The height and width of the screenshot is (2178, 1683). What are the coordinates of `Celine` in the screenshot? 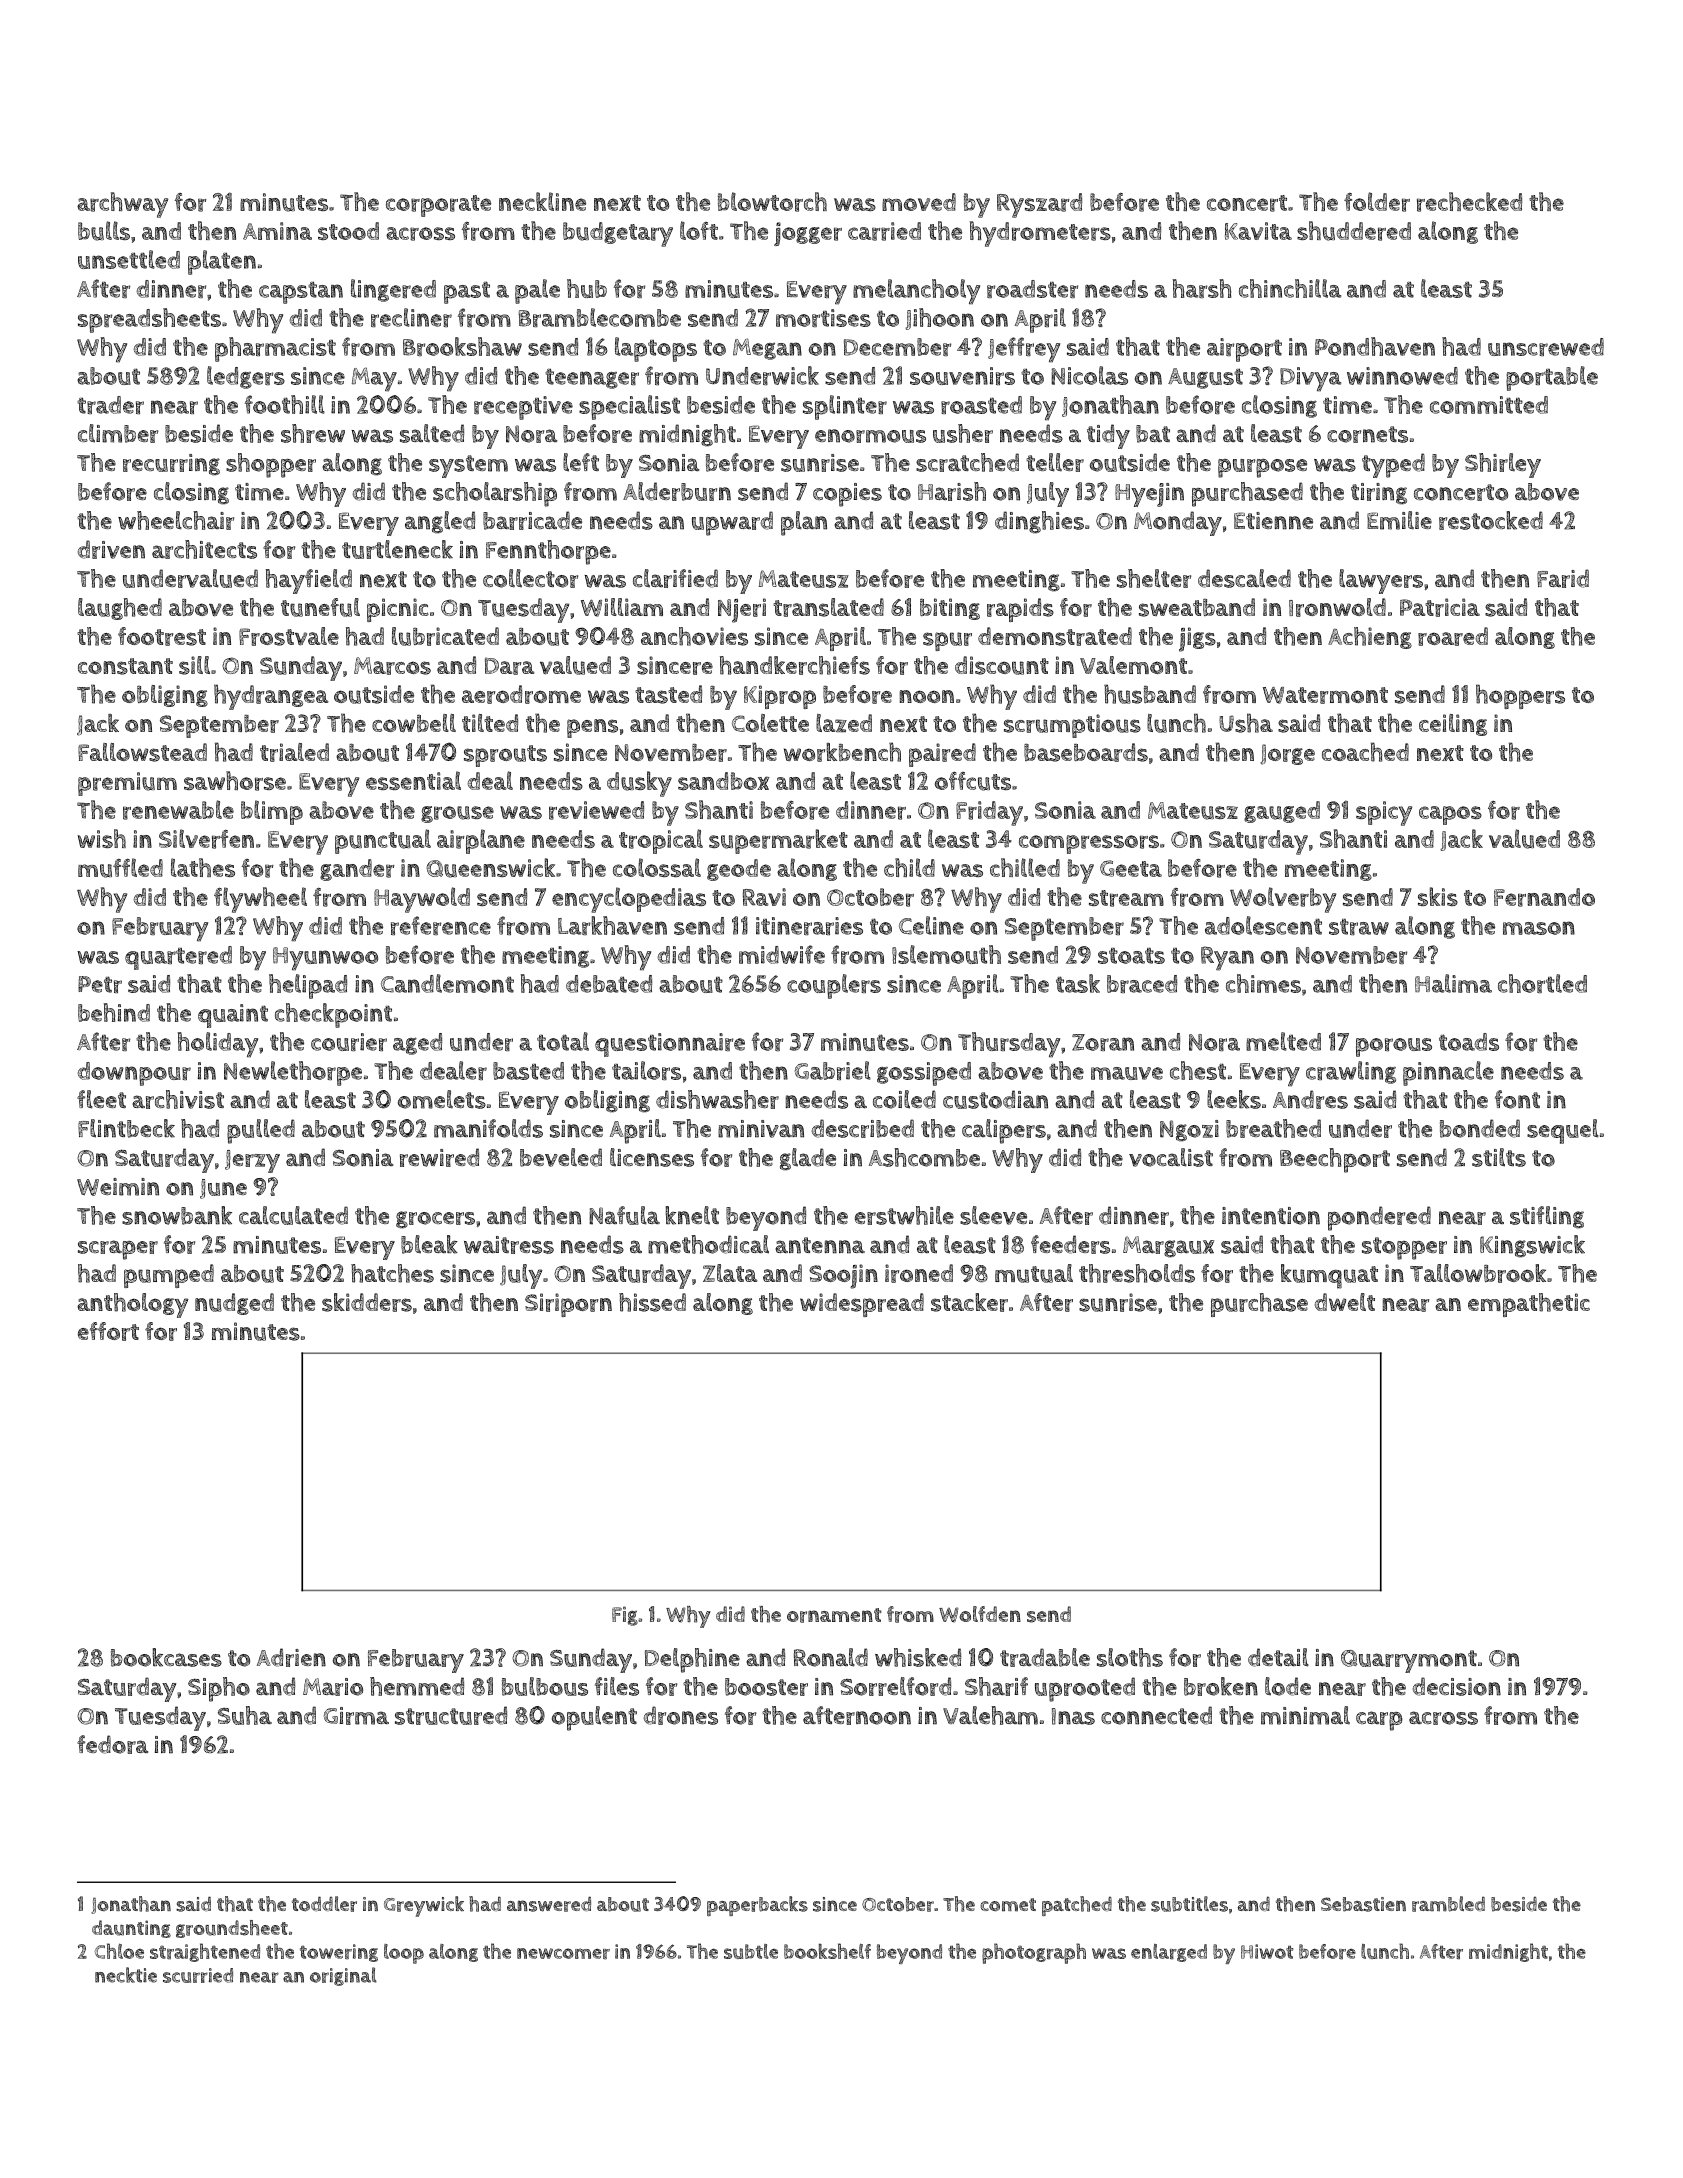 It's located at (931, 925).
